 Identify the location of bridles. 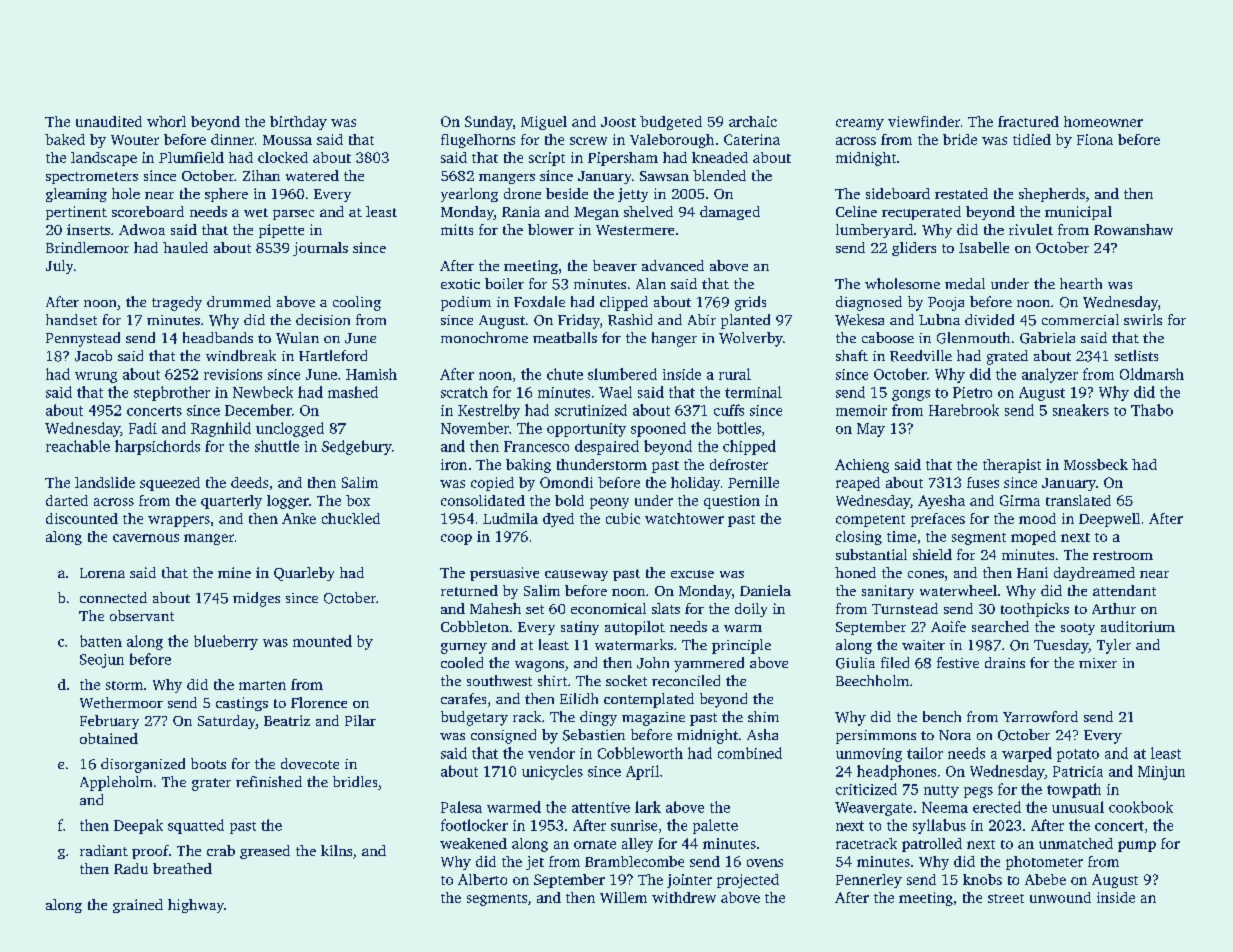
(355, 781).
